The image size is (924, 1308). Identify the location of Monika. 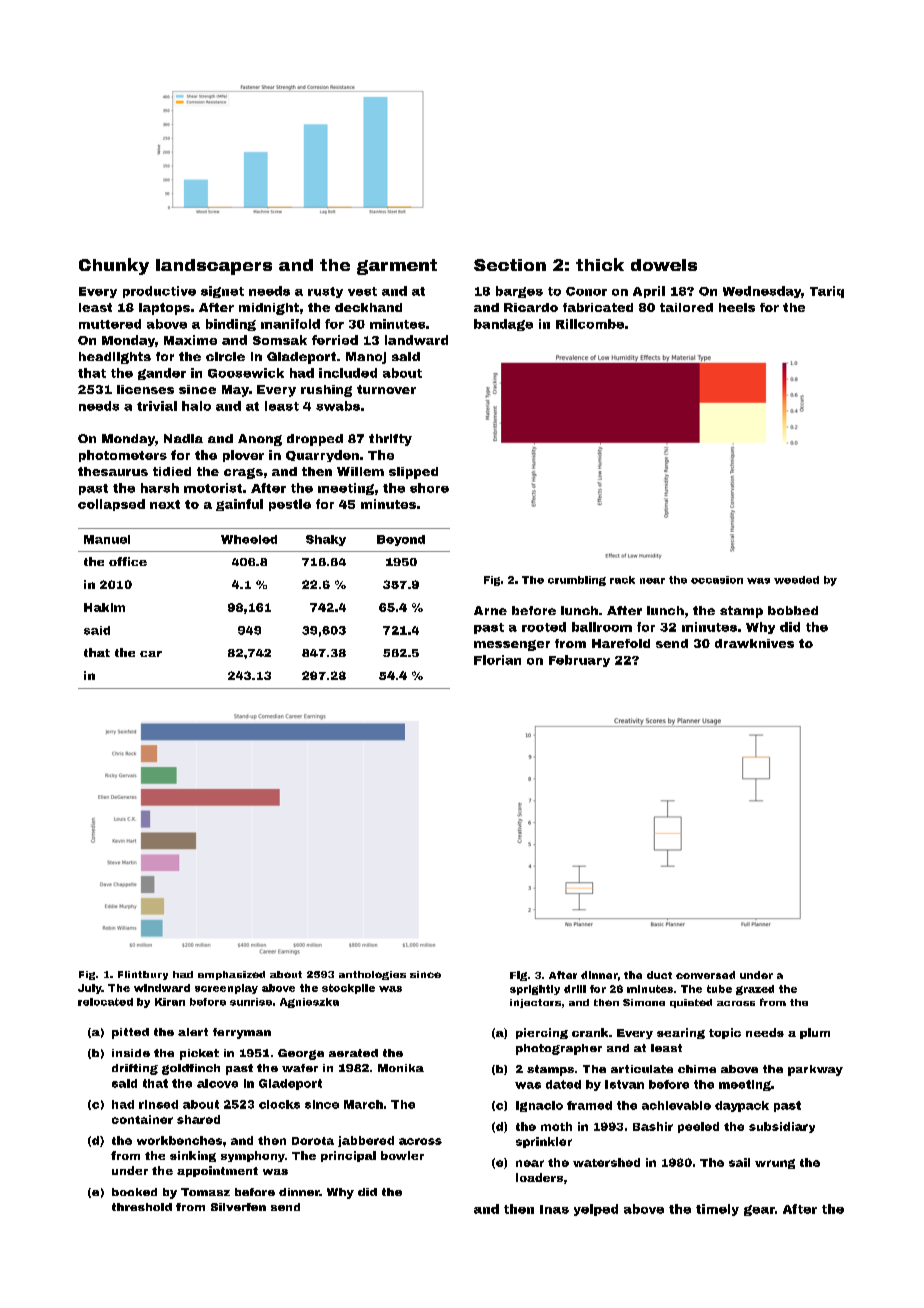
(401, 1068).
